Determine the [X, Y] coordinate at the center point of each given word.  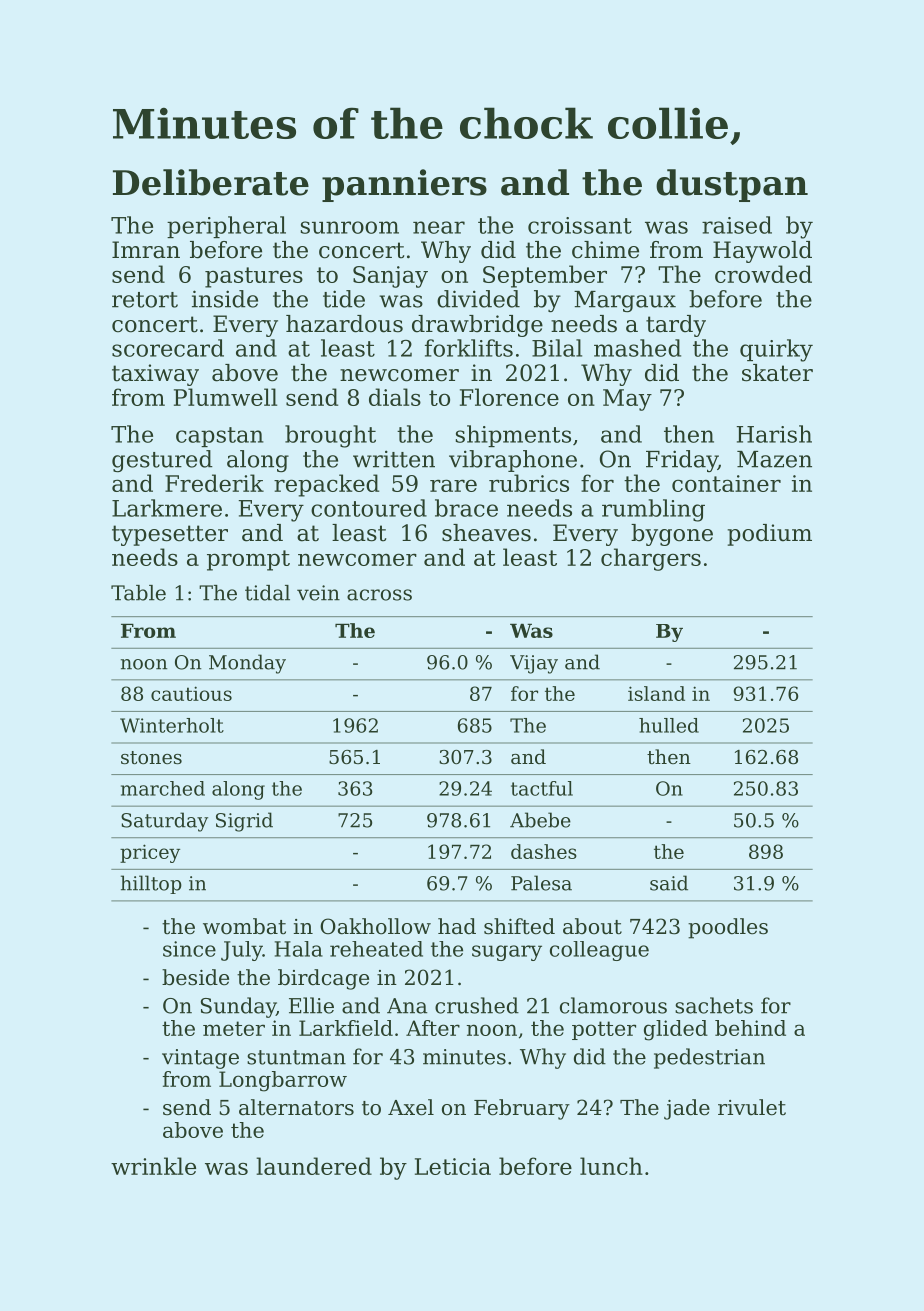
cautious [191, 693]
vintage [200, 1059]
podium [770, 535]
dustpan [732, 185]
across [379, 595]
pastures [254, 277]
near [439, 227]
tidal [267, 593]
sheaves [486, 533]
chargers [651, 559]
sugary [507, 953]
